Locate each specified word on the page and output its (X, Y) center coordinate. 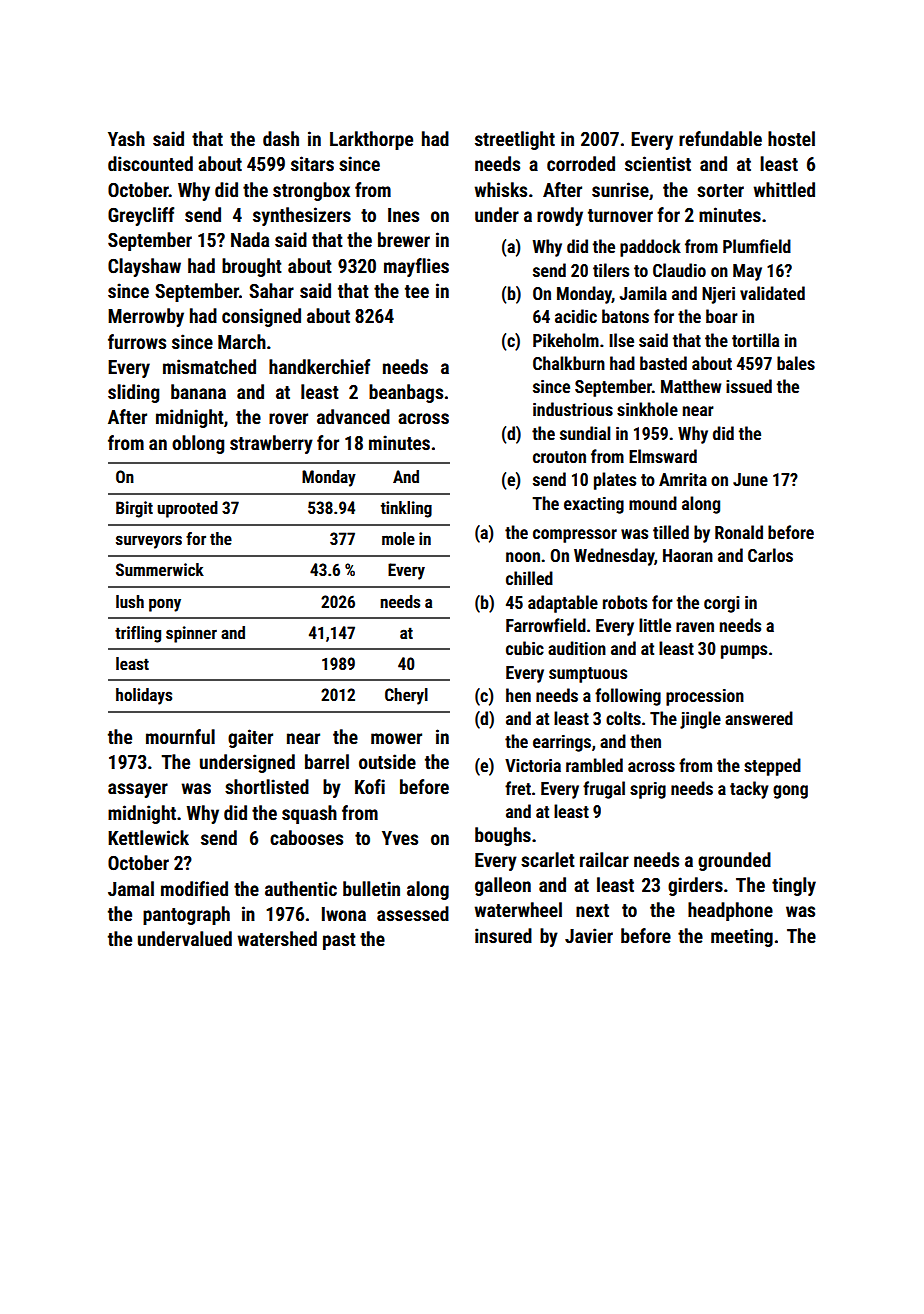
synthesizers (302, 216)
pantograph (186, 915)
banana (198, 391)
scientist (658, 163)
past (339, 941)
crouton (559, 457)
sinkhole (647, 409)
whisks (500, 189)
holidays (144, 696)
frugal (604, 790)
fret (518, 788)
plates (615, 481)
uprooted (187, 509)
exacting (594, 505)
